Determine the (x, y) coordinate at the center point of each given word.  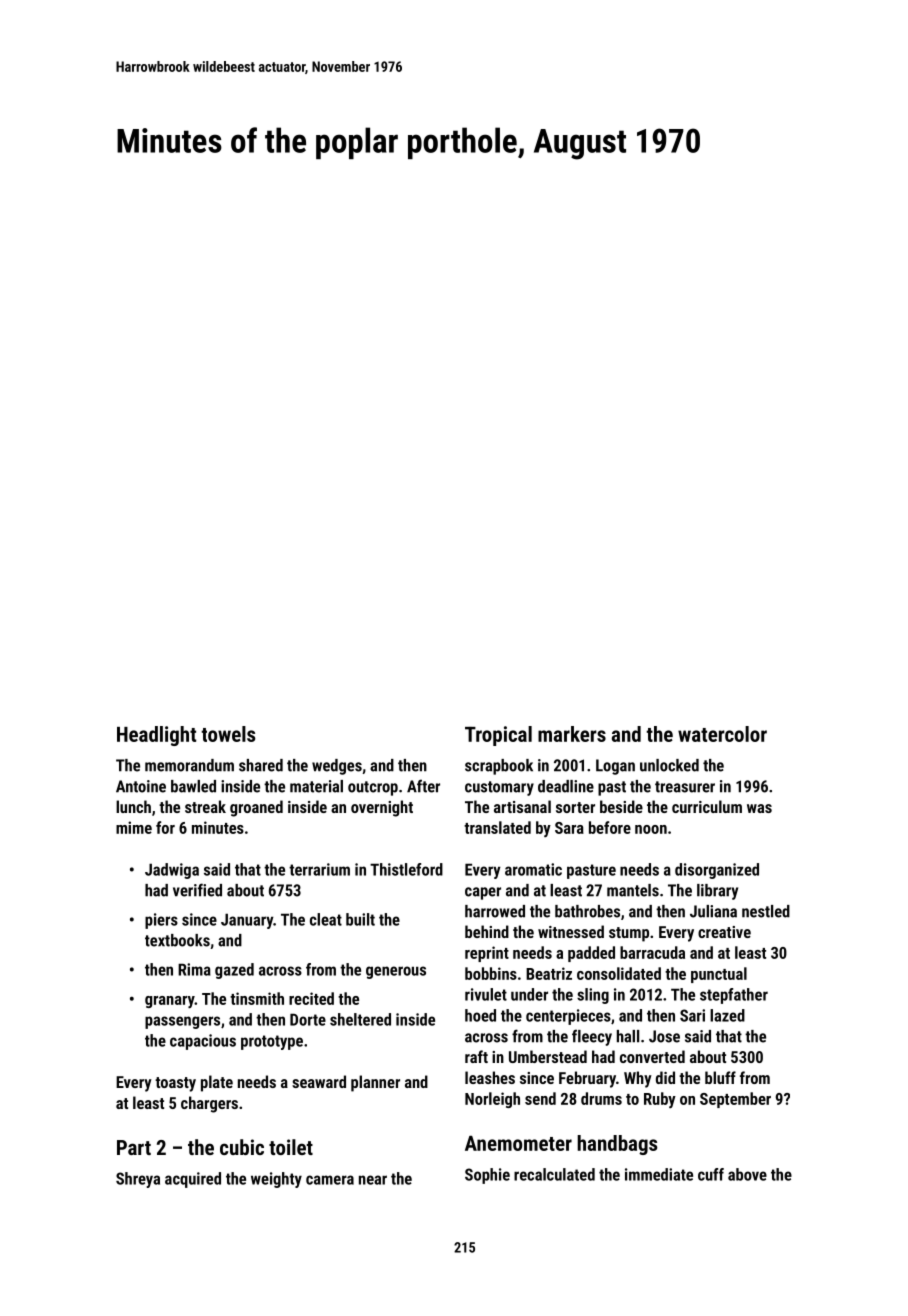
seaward (319, 1081)
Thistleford (406, 869)
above (747, 1174)
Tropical (498, 736)
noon (651, 829)
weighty (276, 1180)
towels (228, 734)
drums (601, 1098)
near (373, 1180)
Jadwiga (172, 871)
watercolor (722, 734)
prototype (272, 1042)
